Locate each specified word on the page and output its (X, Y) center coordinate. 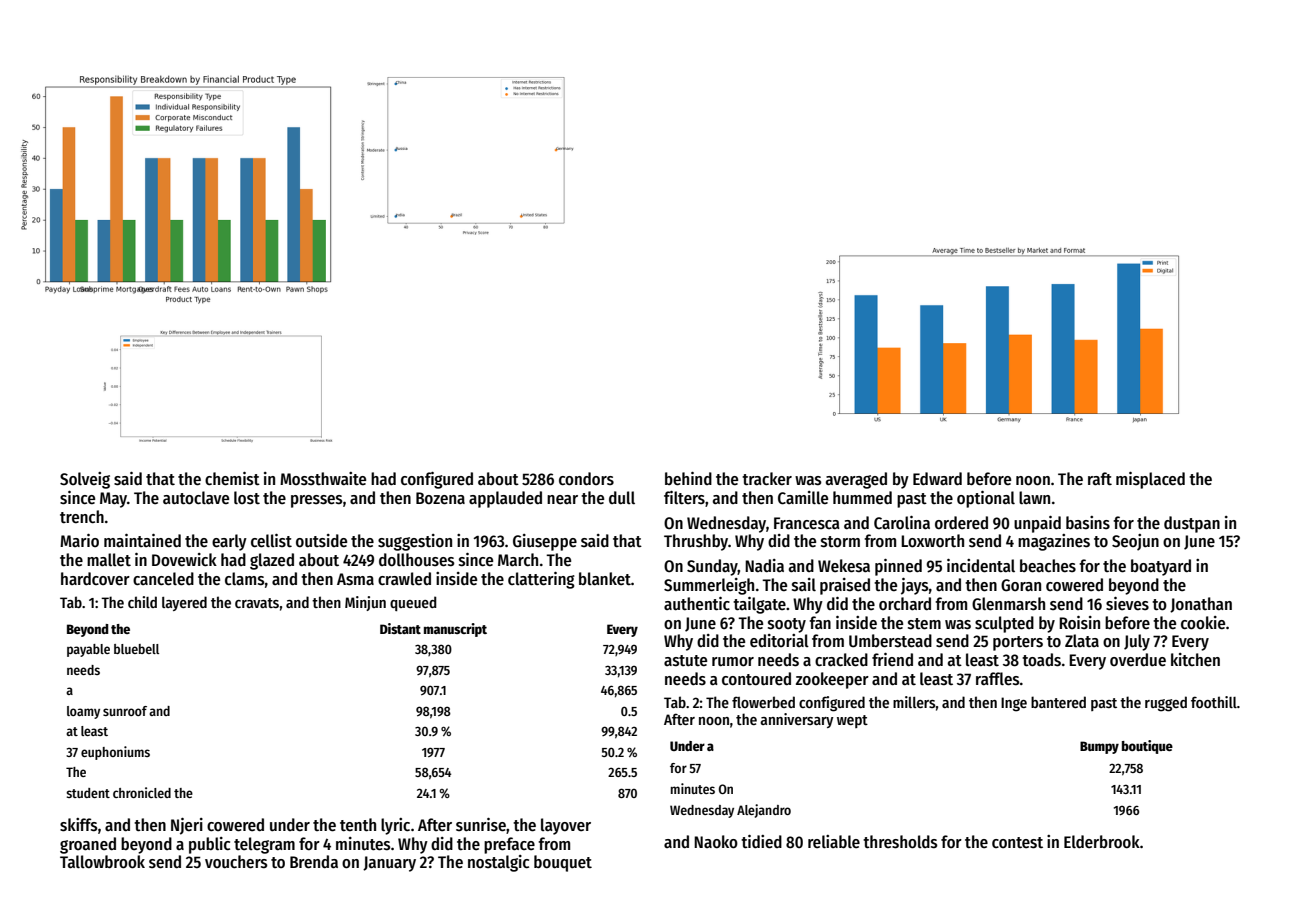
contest (1017, 843)
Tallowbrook (102, 862)
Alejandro (764, 811)
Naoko (716, 842)
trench (82, 517)
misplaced (1150, 480)
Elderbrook (1102, 842)
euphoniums (115, 753)
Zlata (1082, 640)
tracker (767, 479)
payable (88, 650)
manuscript (455, 630)
